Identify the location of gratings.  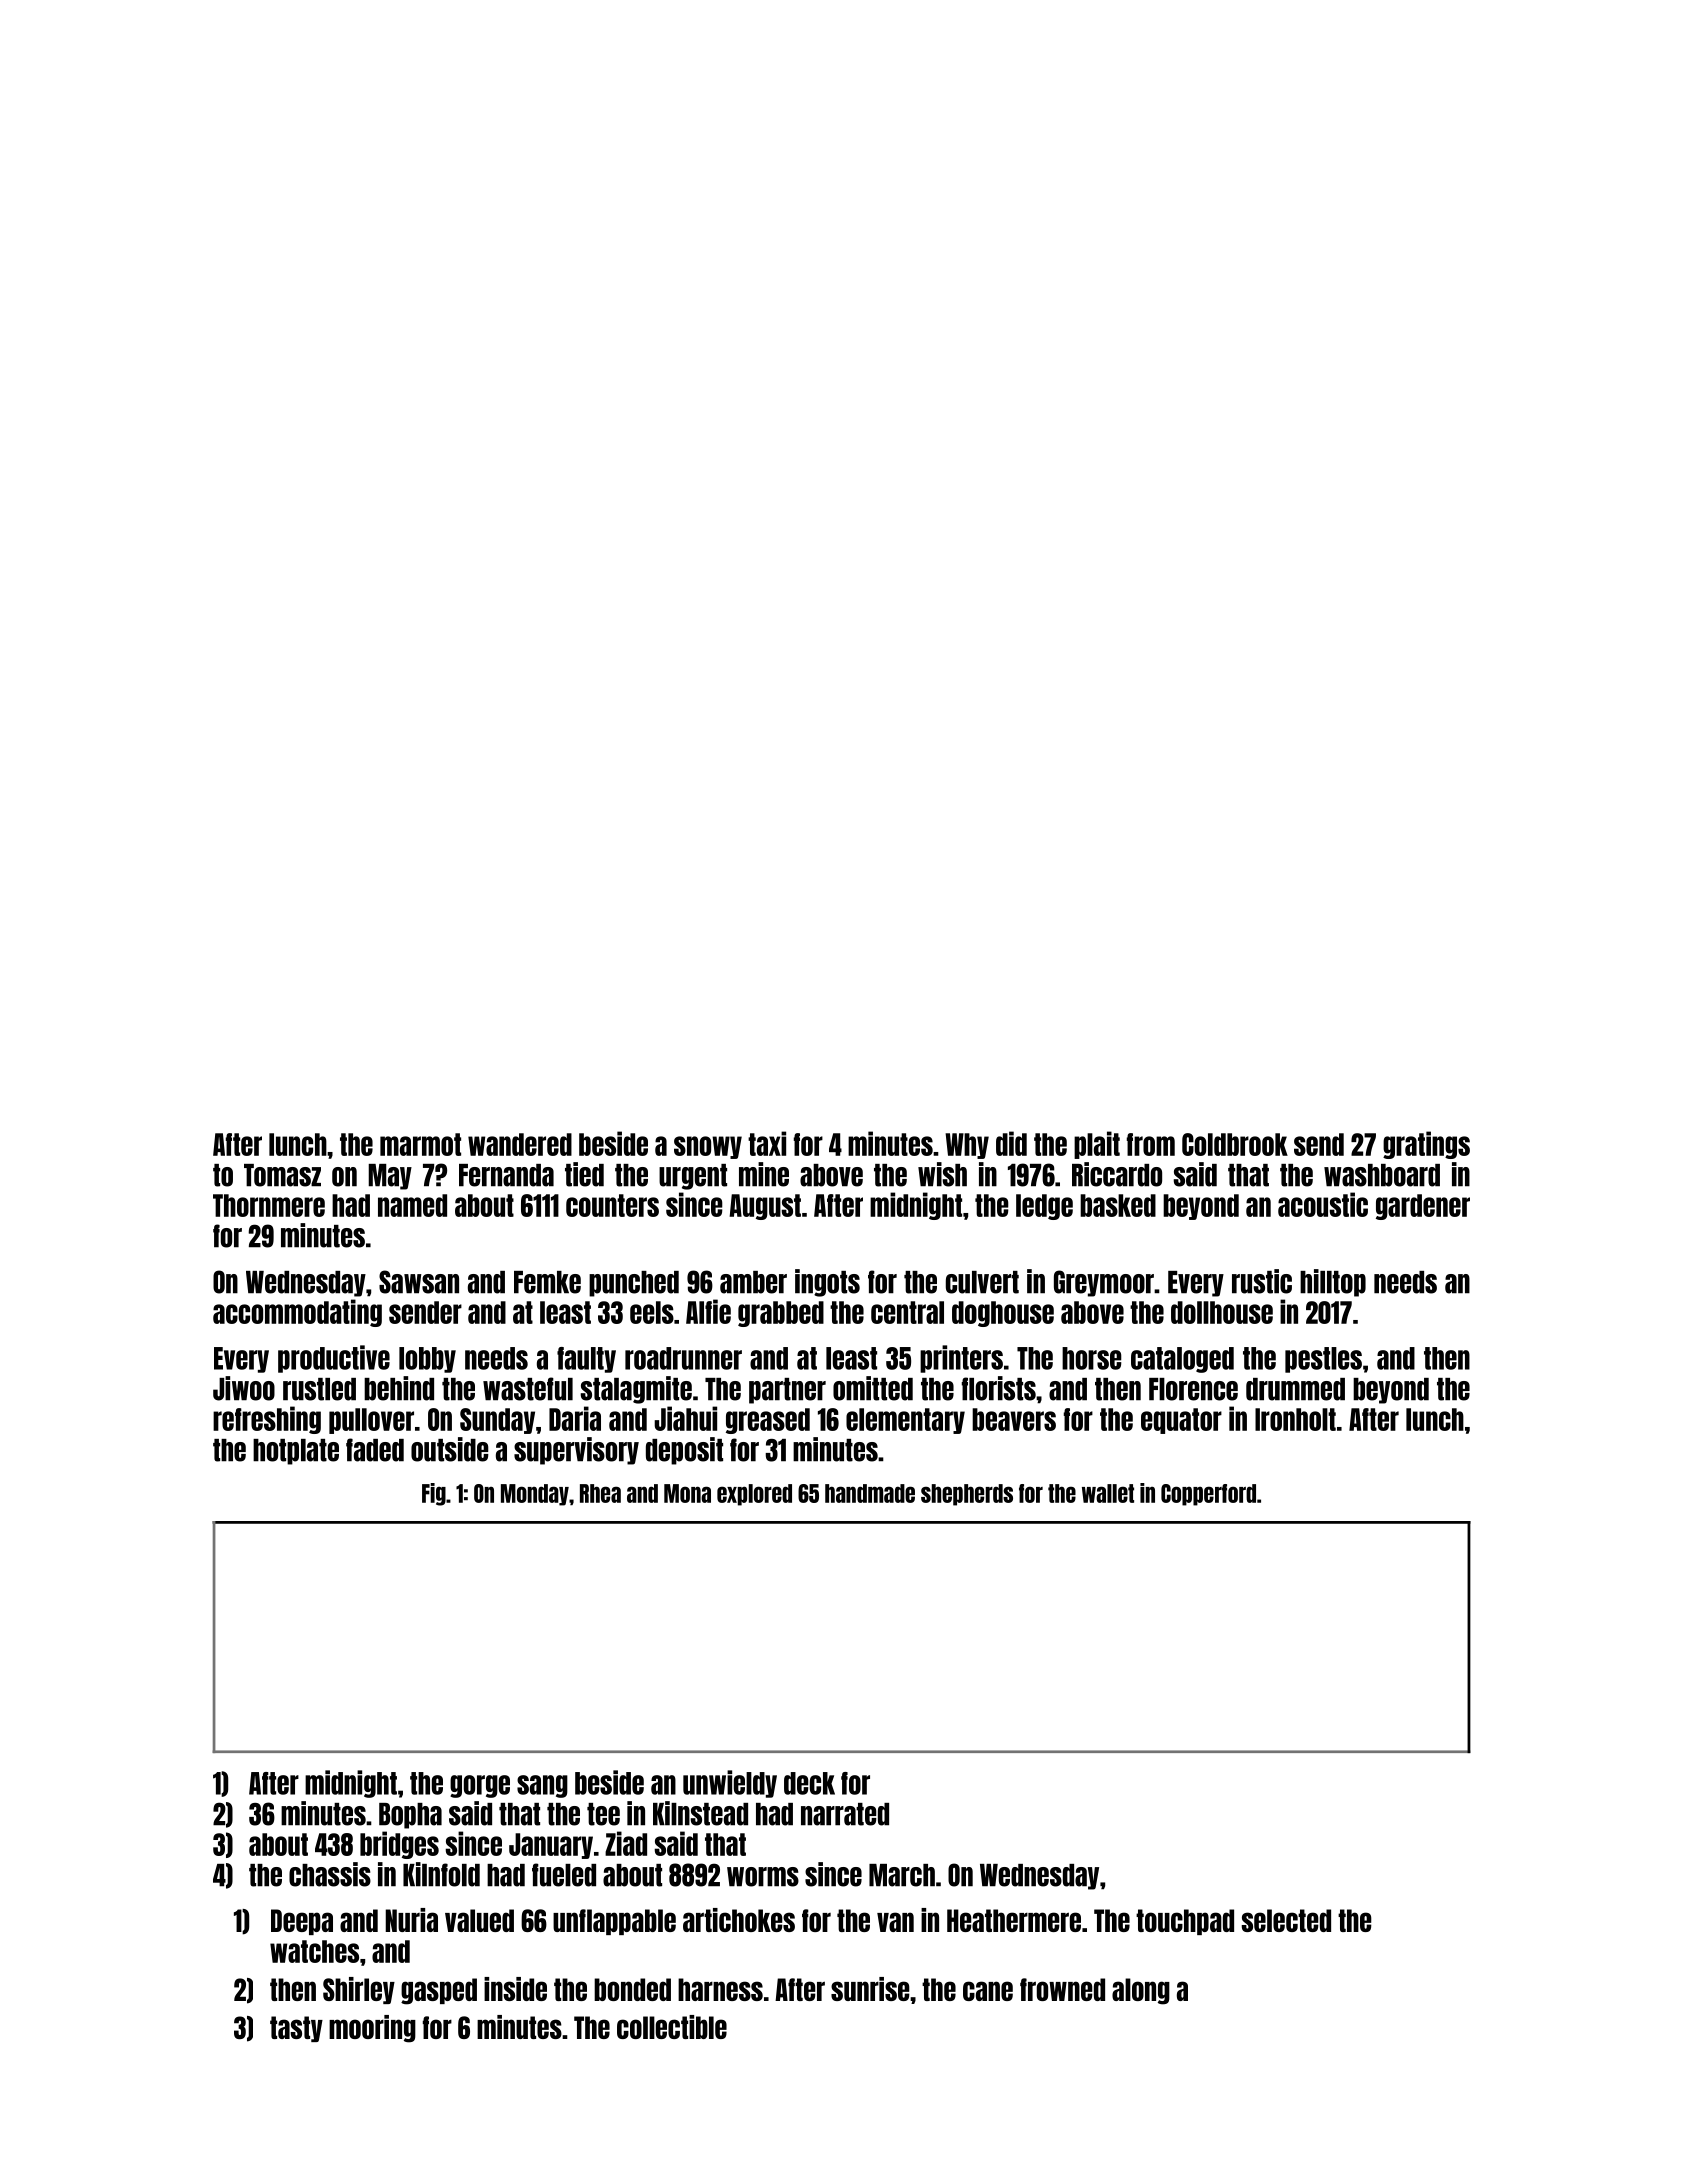
(1426, 1145).
